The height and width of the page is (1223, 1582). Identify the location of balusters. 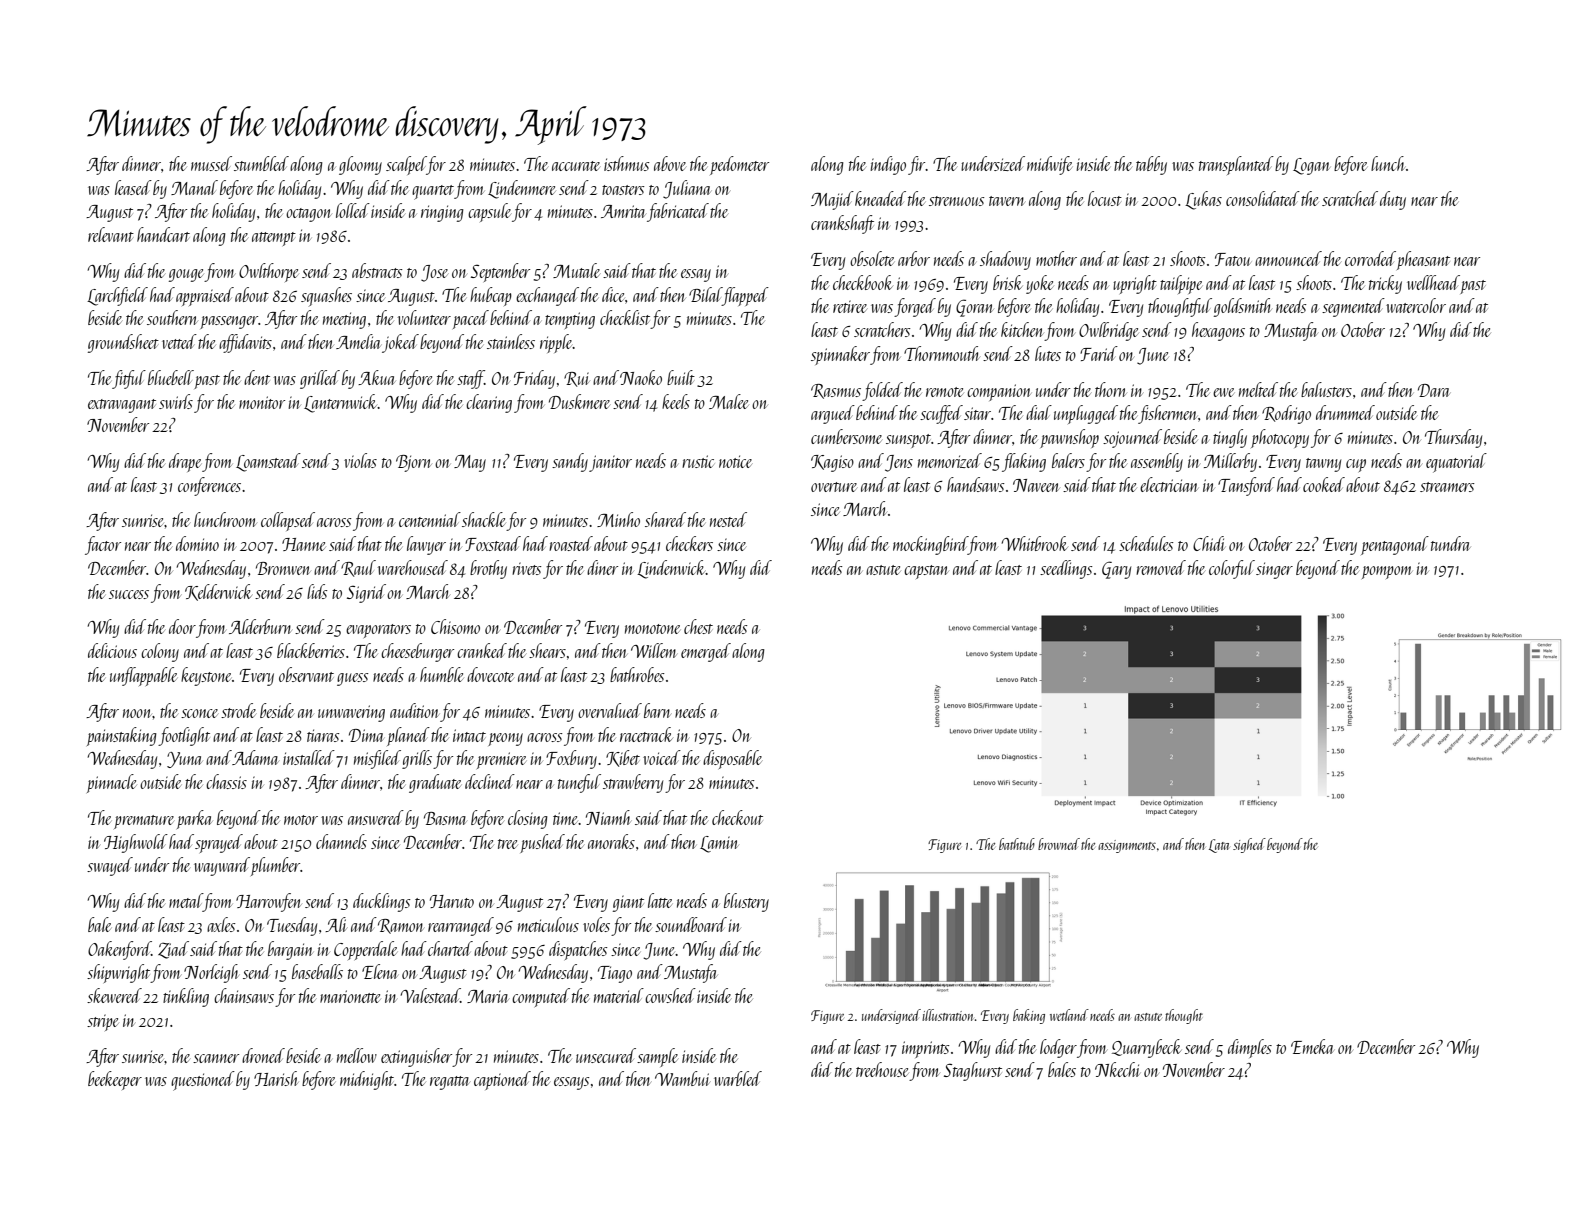
(1326, 389).
